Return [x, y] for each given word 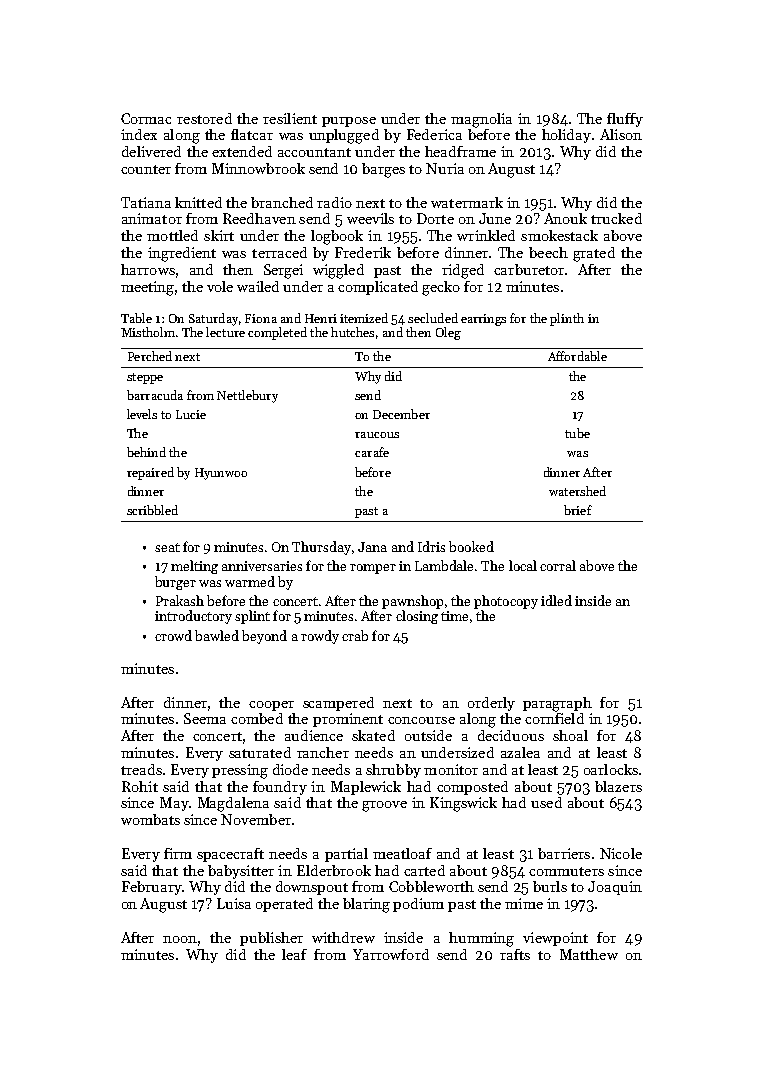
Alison [621, 134]
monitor [451, 769]
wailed [258, 286]
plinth [567, 319]
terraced [279, 252]
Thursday [321, 548]
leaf [294, 954]
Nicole [621, 853]
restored [204, 118]
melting [194, 567]
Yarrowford [391, 954]
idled [556, 600]
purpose [349, 122]
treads [141, 769]
